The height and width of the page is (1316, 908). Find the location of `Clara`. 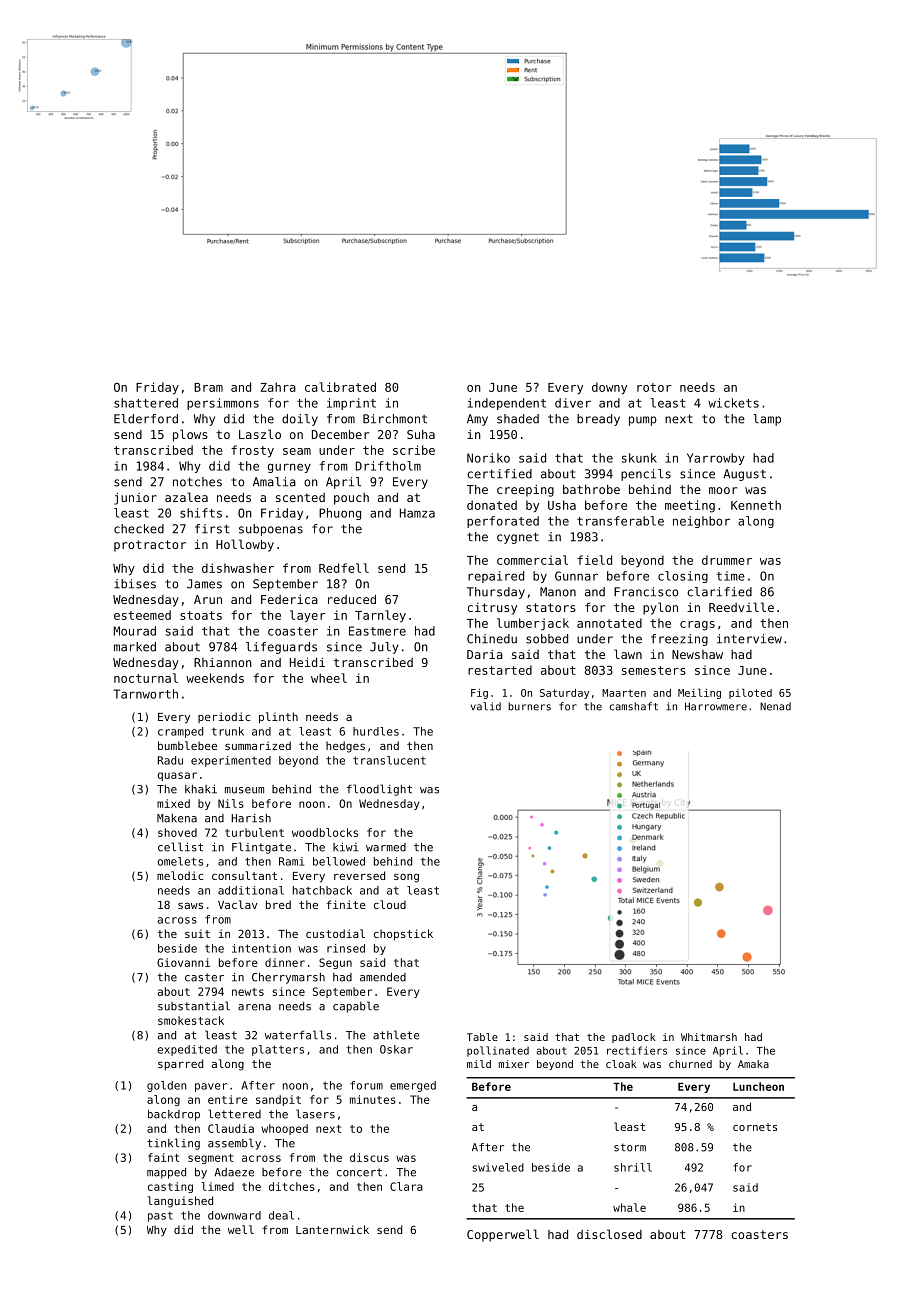

Clara is located at coordinates (406, 1186).
